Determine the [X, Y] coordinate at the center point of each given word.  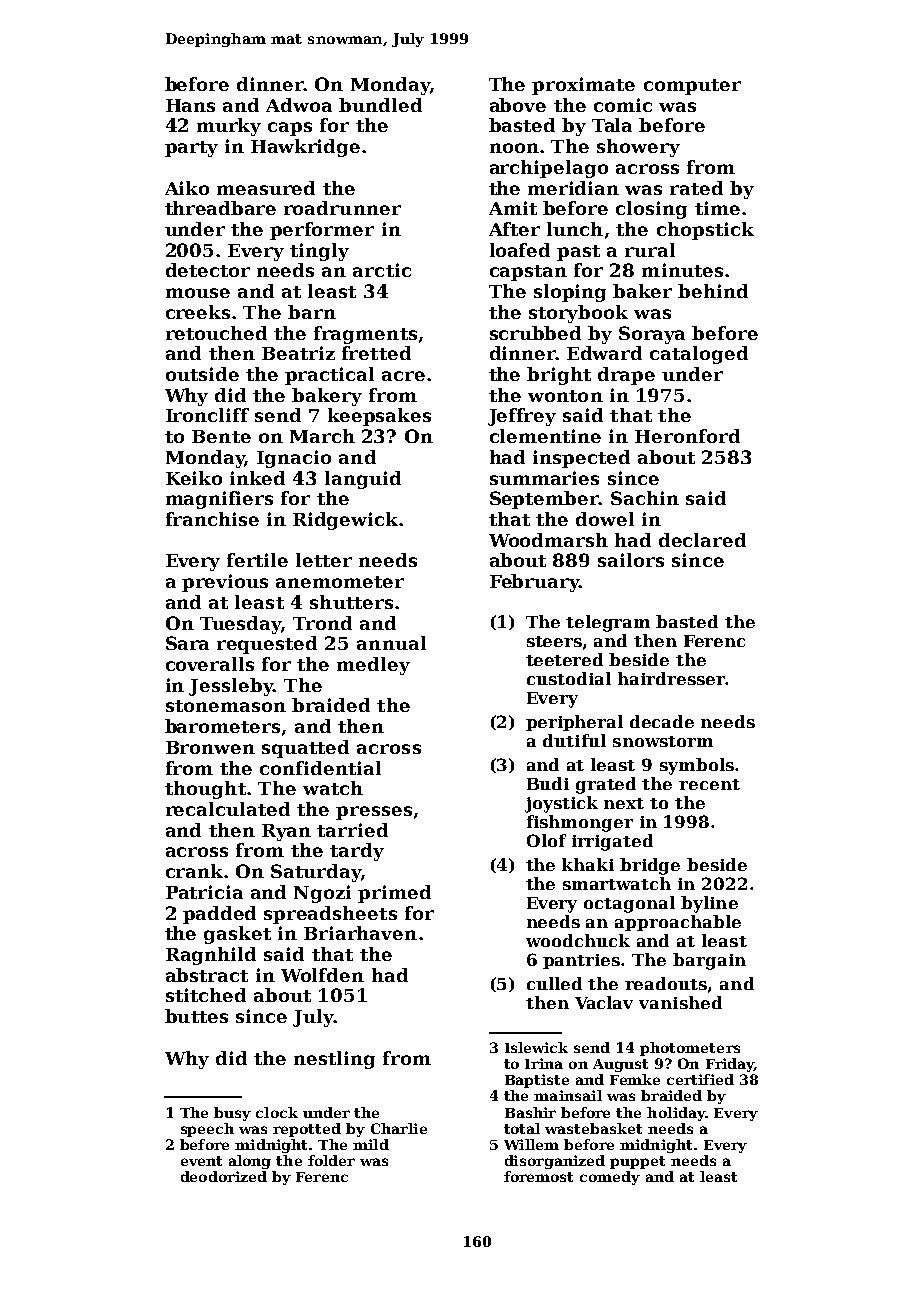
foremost [538, 1176]
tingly [319, 252]
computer [692, 87]
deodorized [224, 1176]
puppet [637, 1162]
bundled [380, 105]
